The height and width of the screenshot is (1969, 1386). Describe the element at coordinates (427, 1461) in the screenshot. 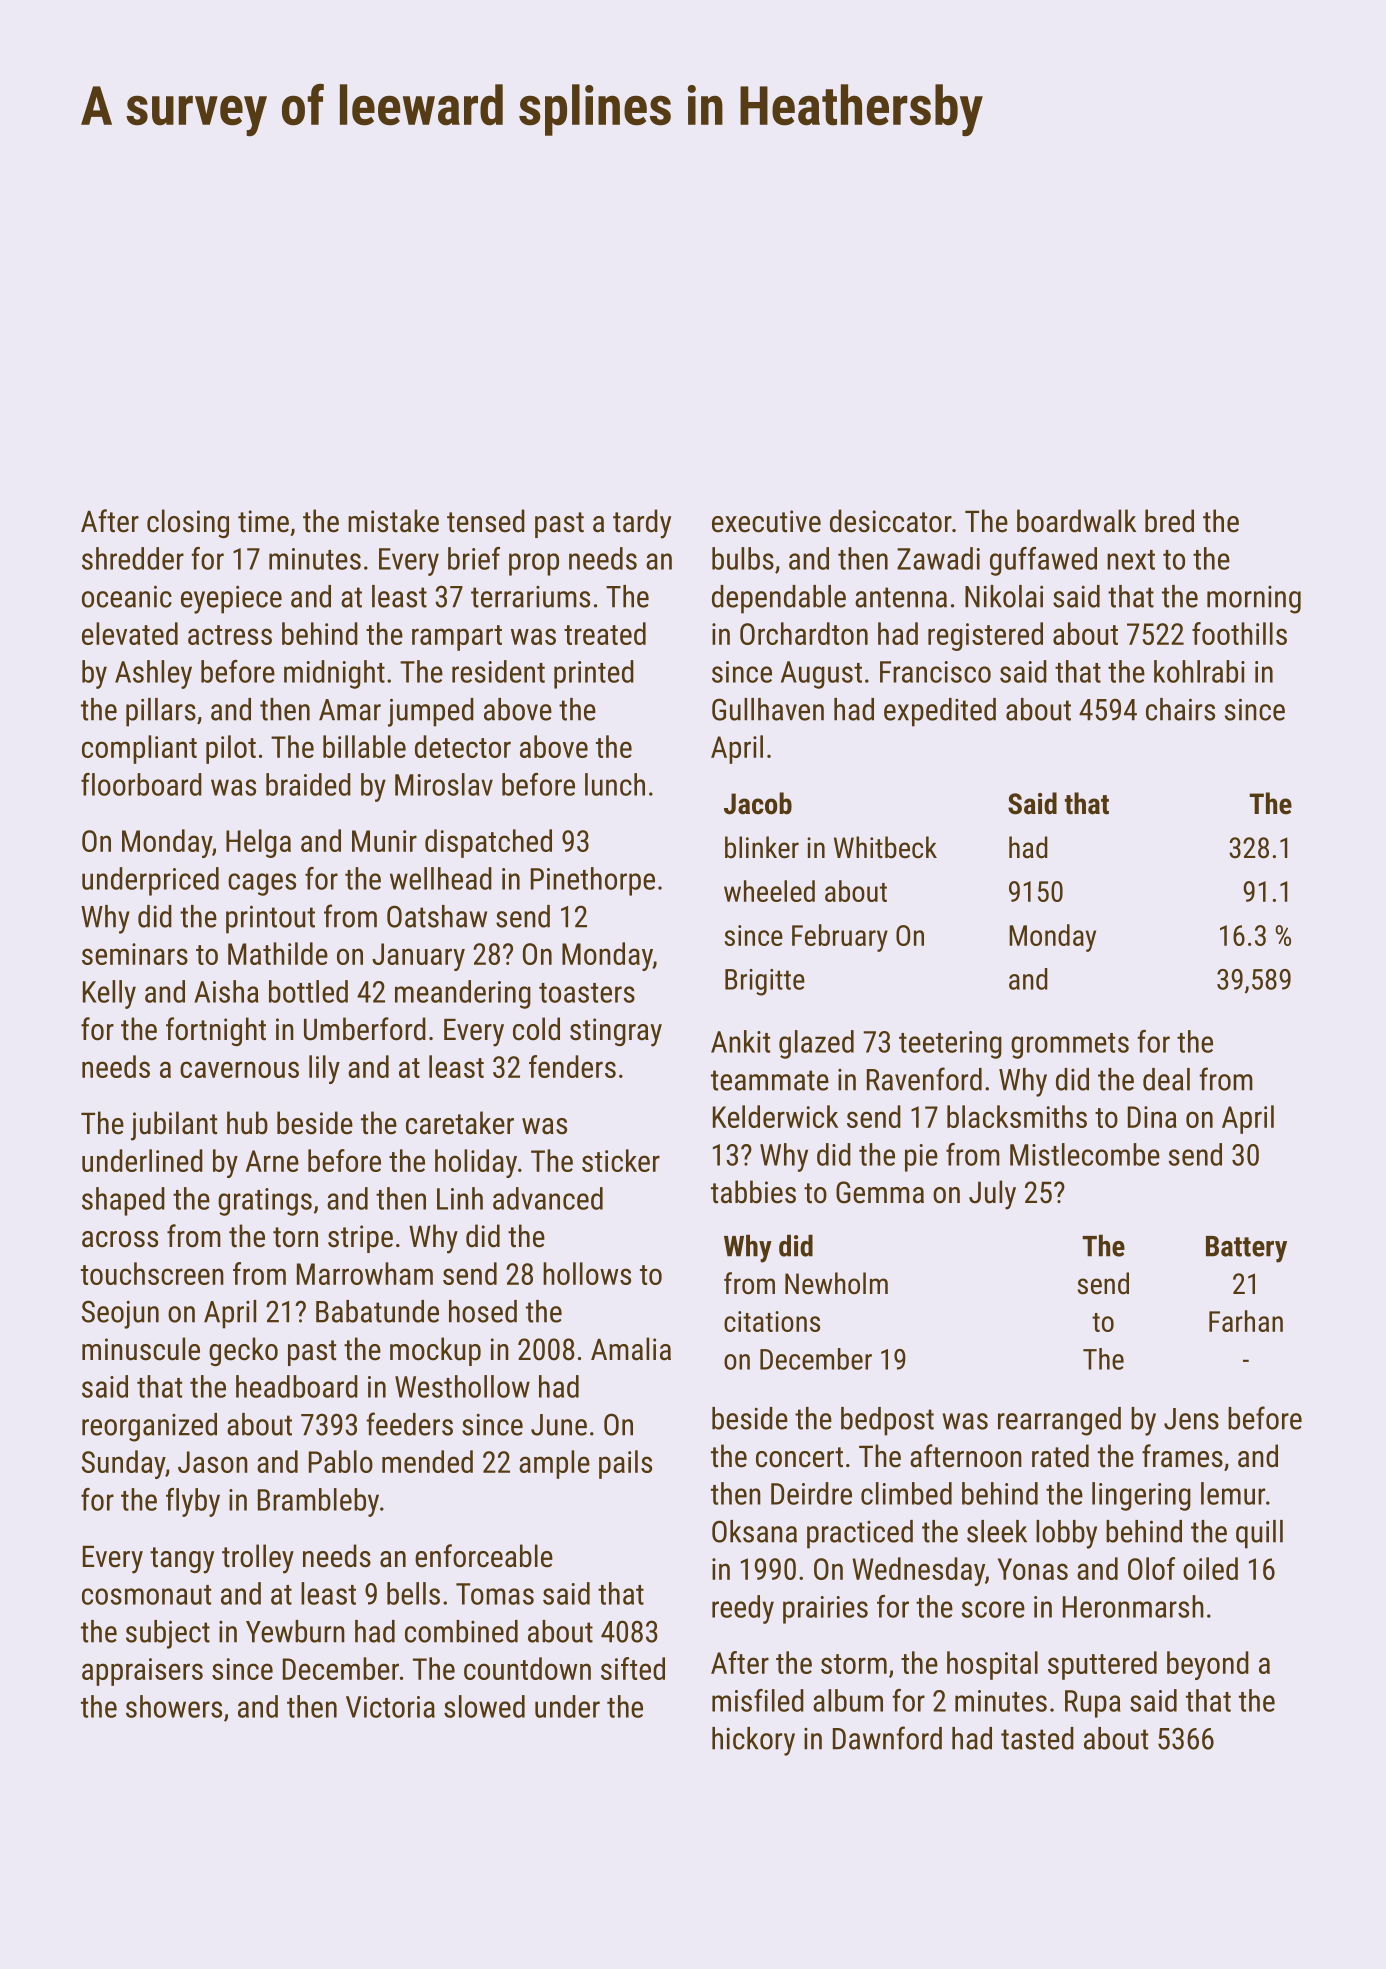

I see `mended` at that location.
